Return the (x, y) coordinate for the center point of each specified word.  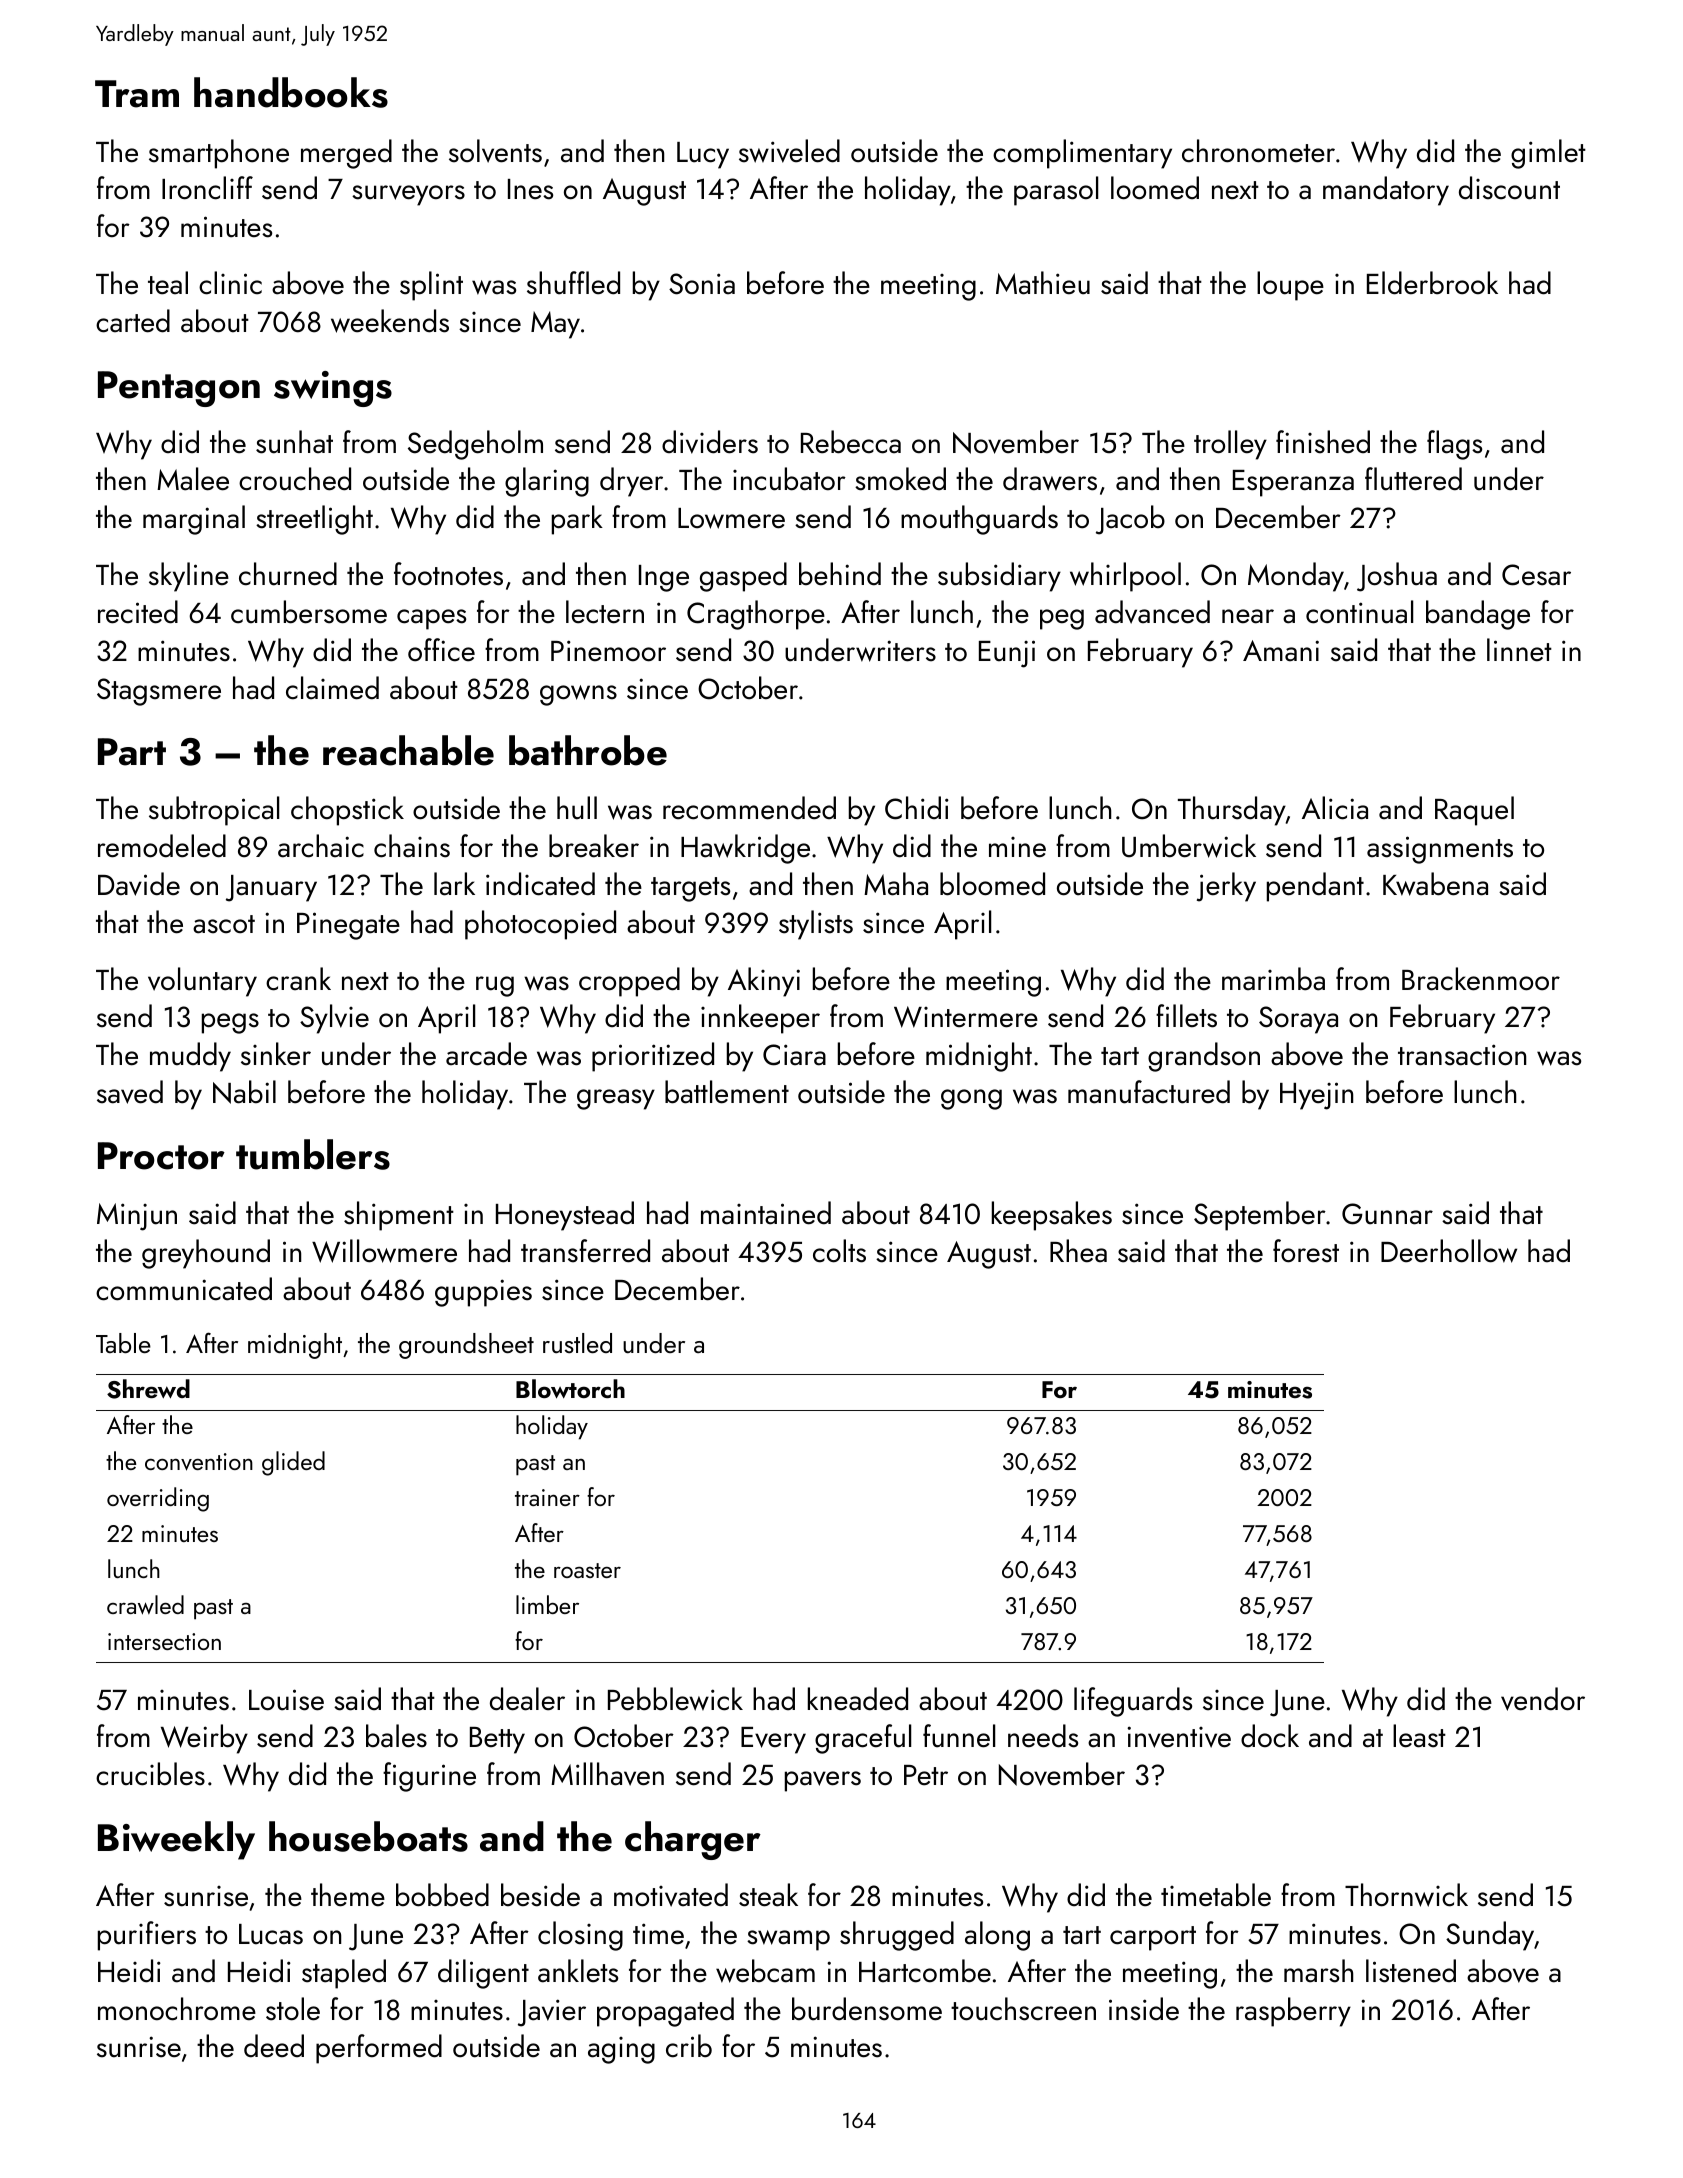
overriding (158, 1499)
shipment (399, 1216)
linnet (1519, 650)
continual (1359, 612)
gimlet (1548, 154)
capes (431, 619)
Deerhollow (1449, 1251)
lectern (605, 612)
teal (168, 283)
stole (293, 2009)
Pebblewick (675, 1699)
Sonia (702, 284)
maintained (766, 1213)
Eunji (1007, 654)
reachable (408, 750)
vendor (1543, 1699)
